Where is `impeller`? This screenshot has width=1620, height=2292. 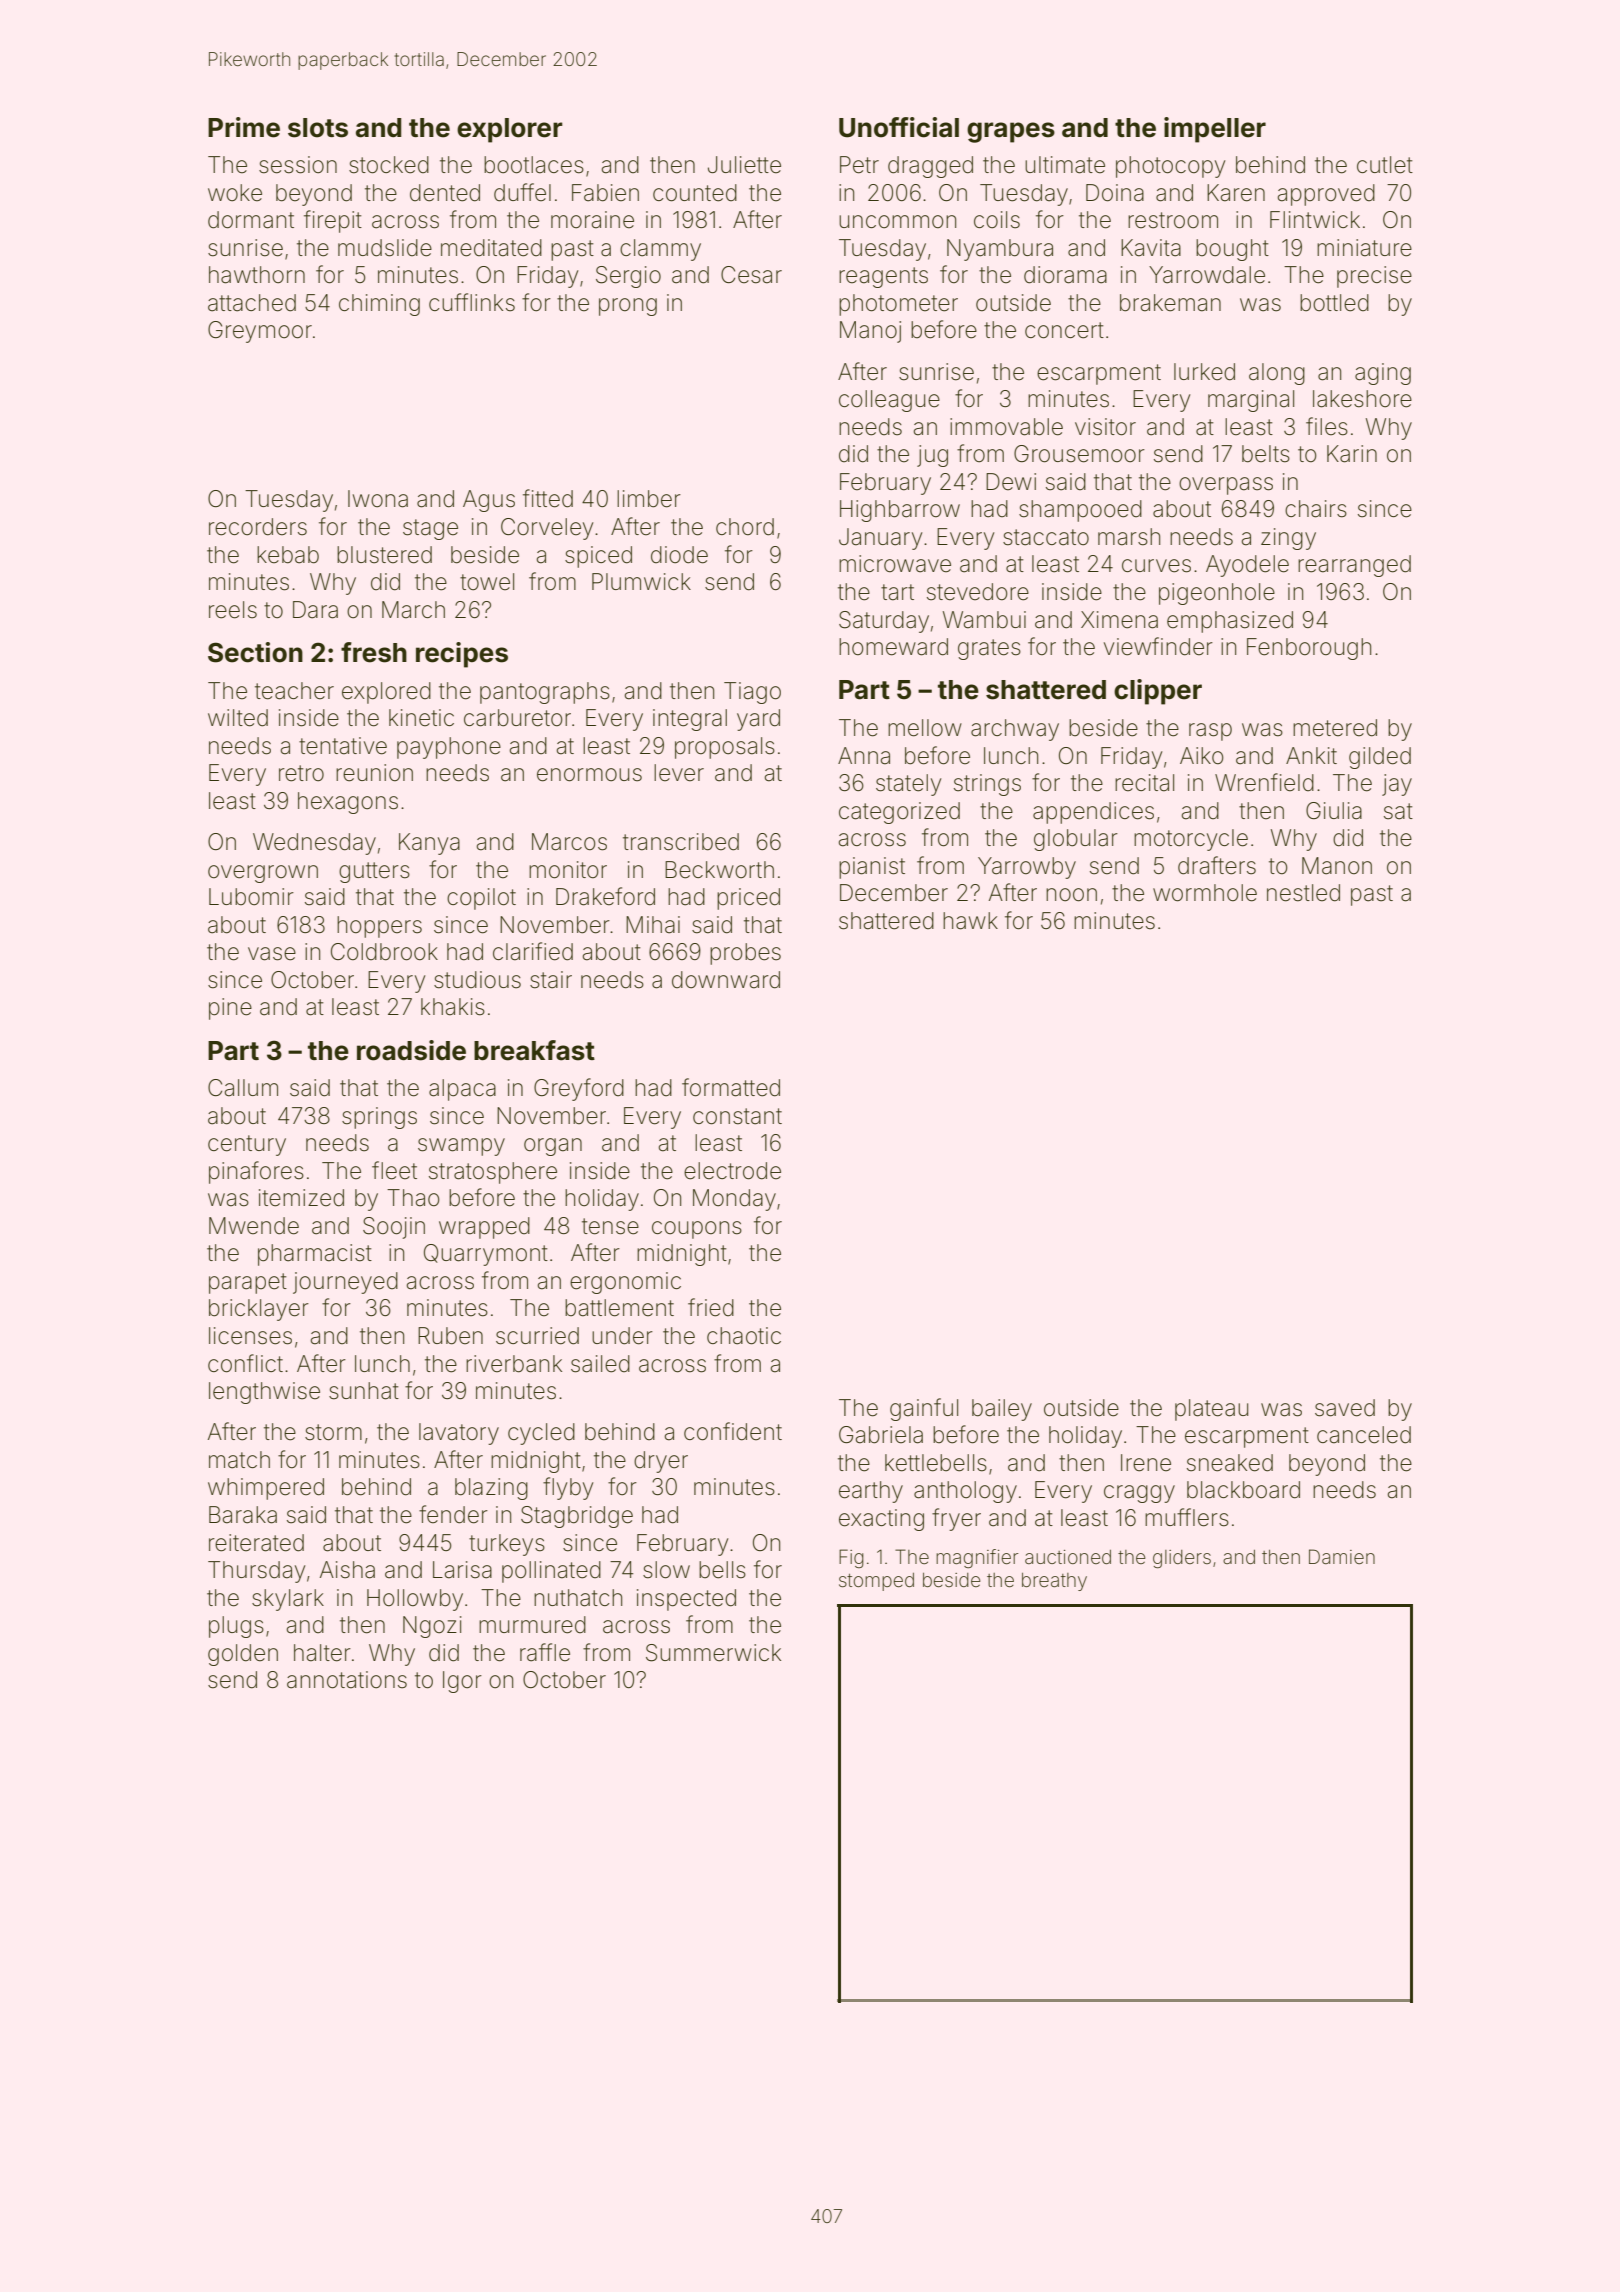 impeller is located at coordinates (1215, 130).
